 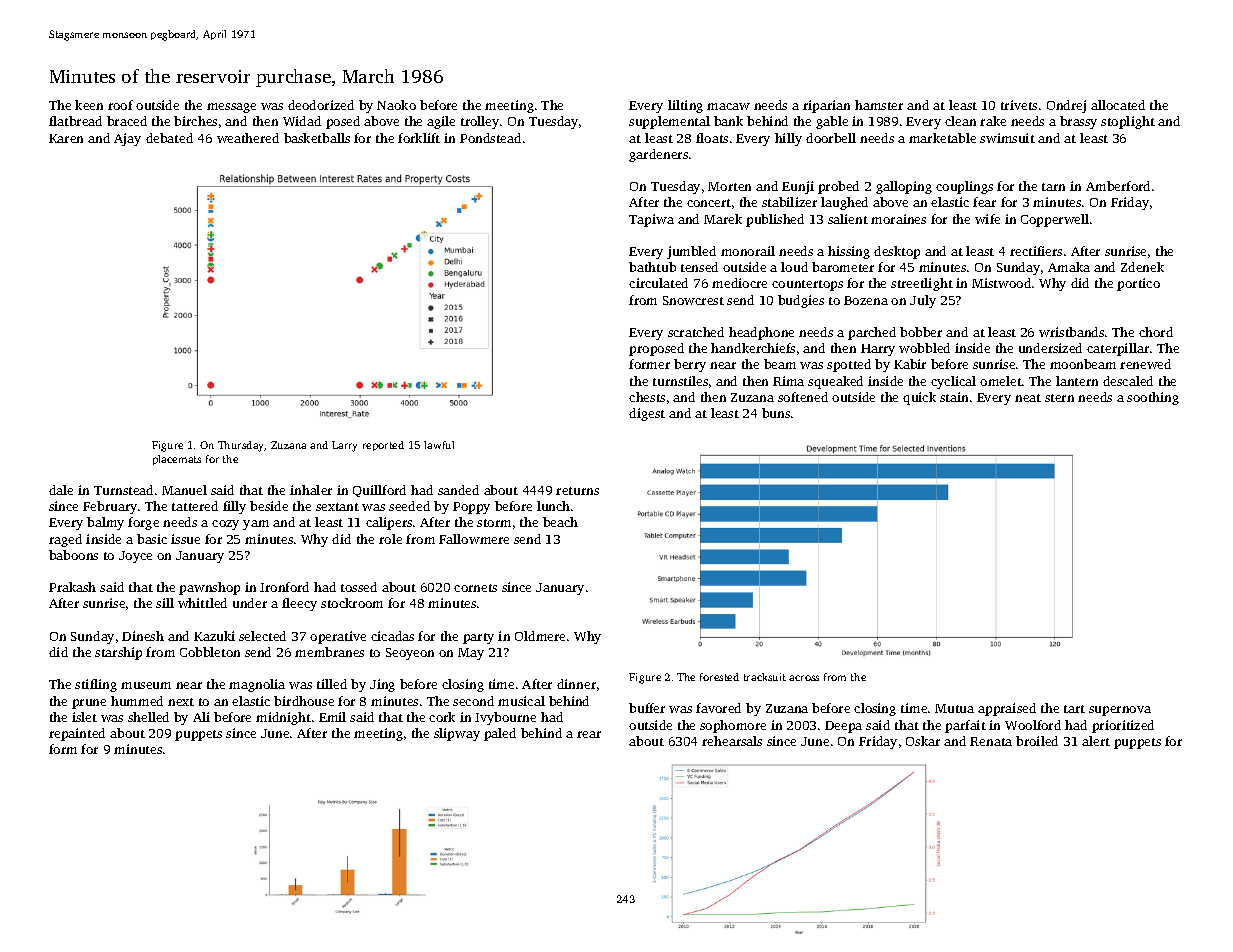 What do you see at coordinates (73, 555) in the screenshot?
I see `baboons` at bounding box center [73, 555].
